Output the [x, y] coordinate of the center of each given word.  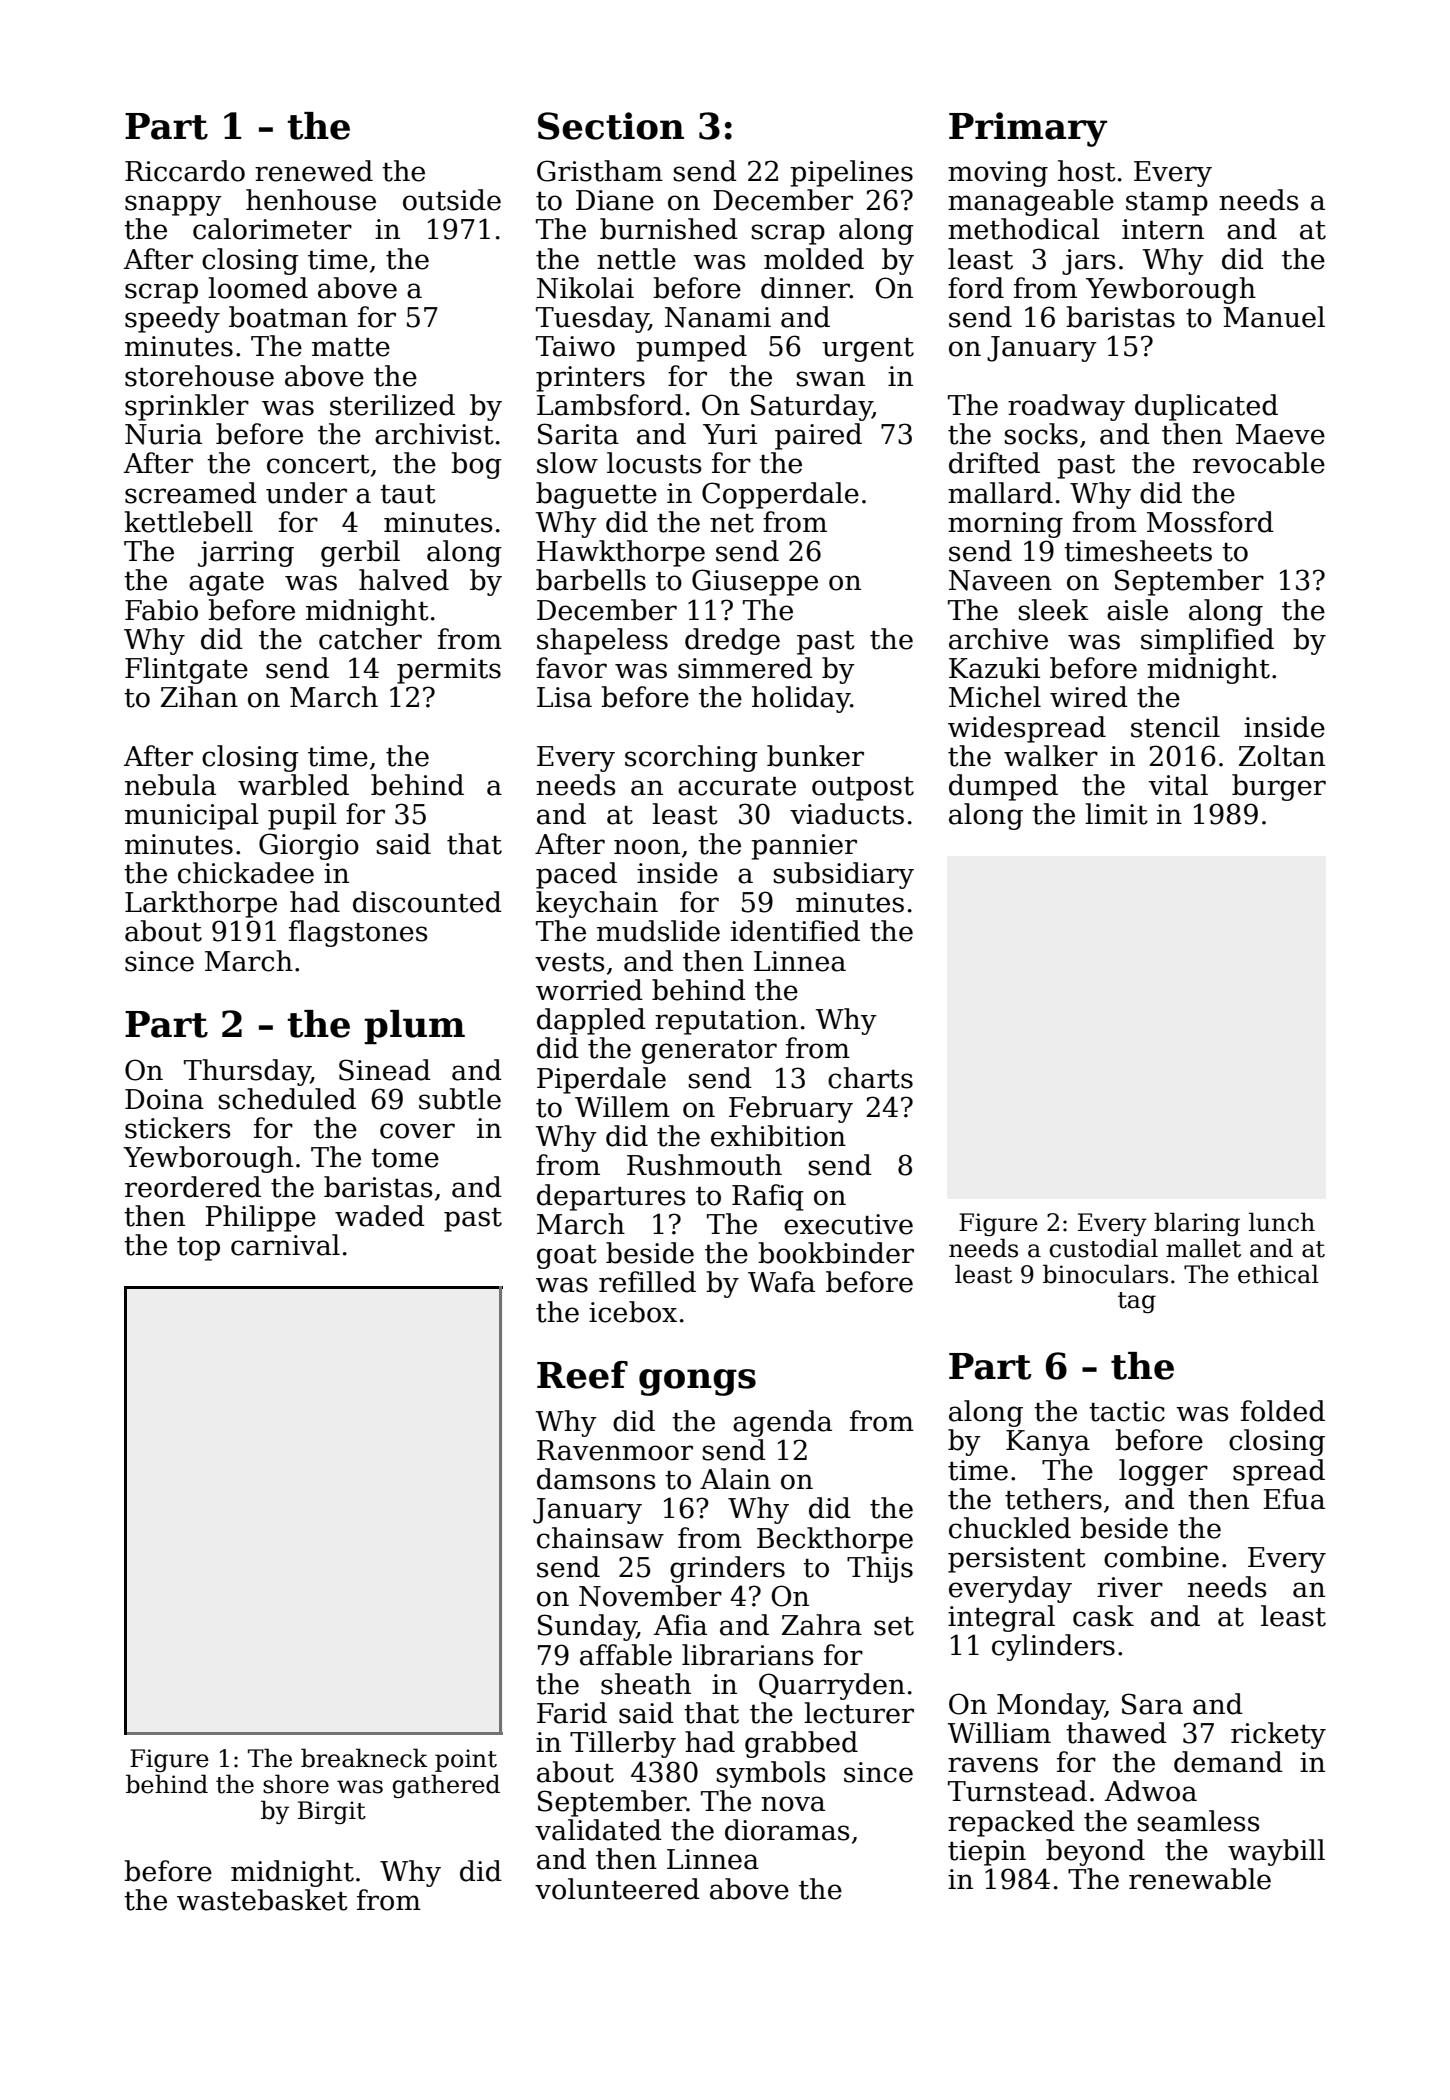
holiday [801, 699]
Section [611, 126]
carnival [285, 1245]
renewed [314, 171]
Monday [1051, 1706]
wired [1089, 697]
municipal [192, 816]
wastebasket [262, 1900]
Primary [1028, 129]
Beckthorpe [835, 1540]
